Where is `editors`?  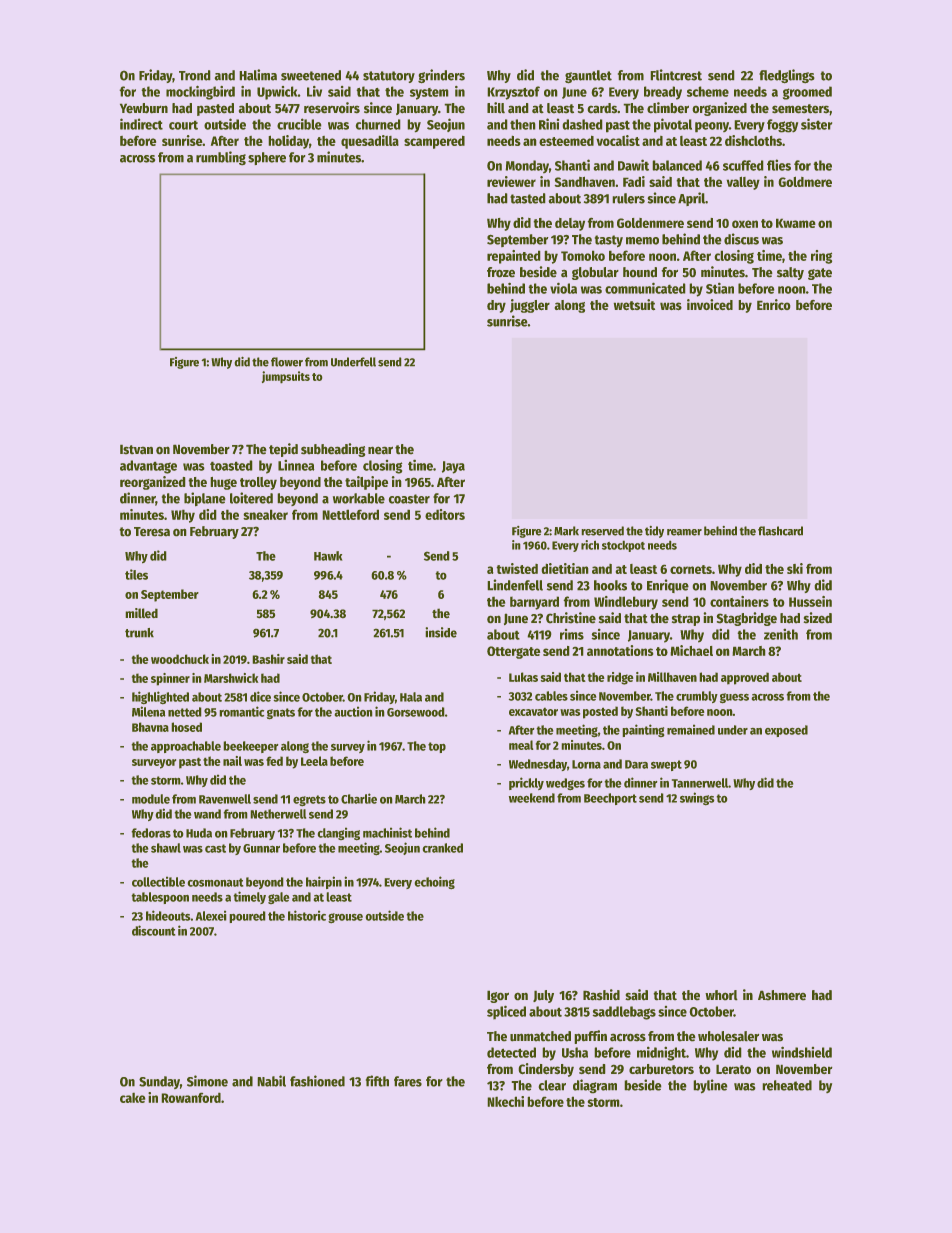
editors is located at coordinates (445, 514).
